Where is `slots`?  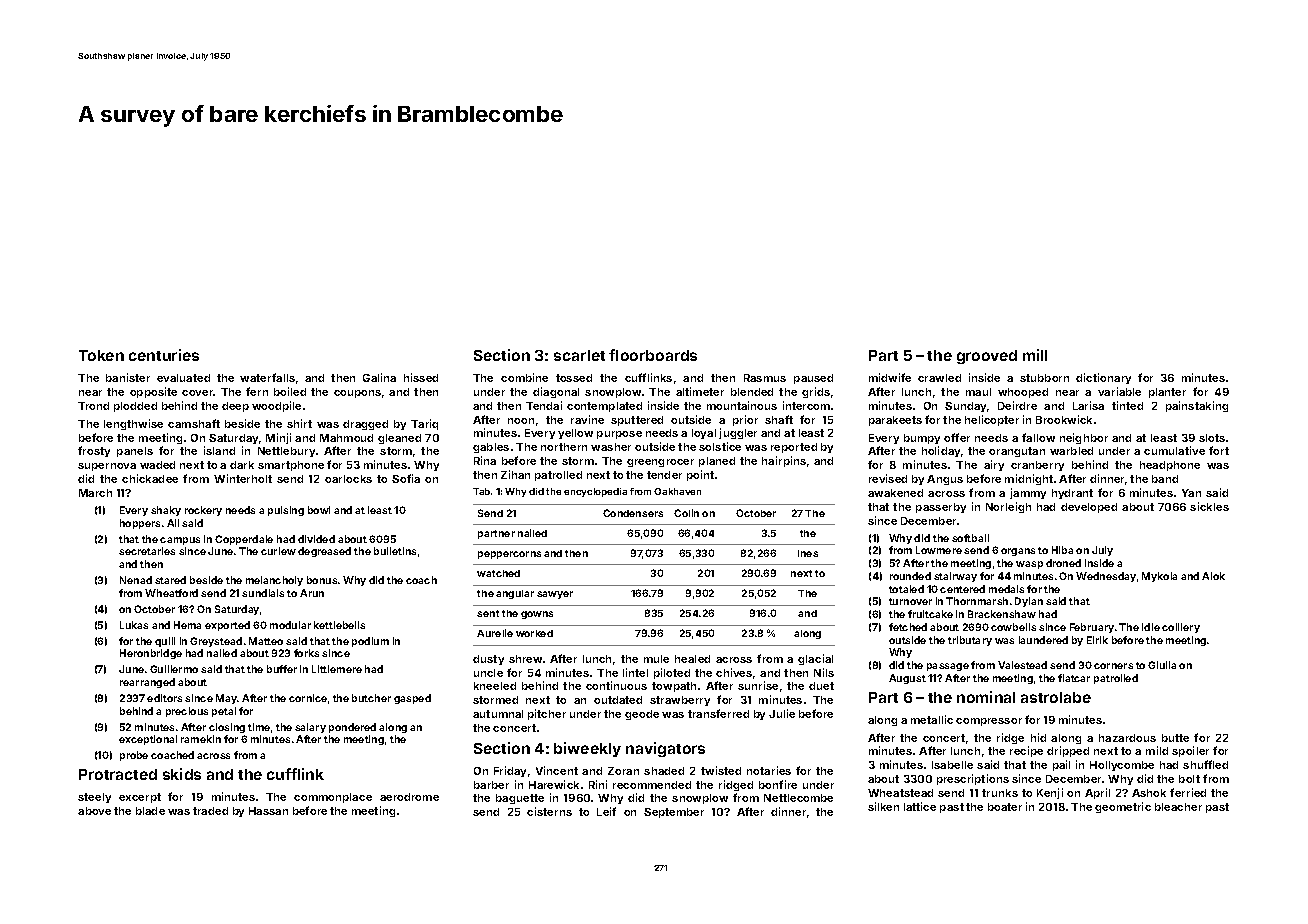
slots is located at coordinates (1212, 438).
